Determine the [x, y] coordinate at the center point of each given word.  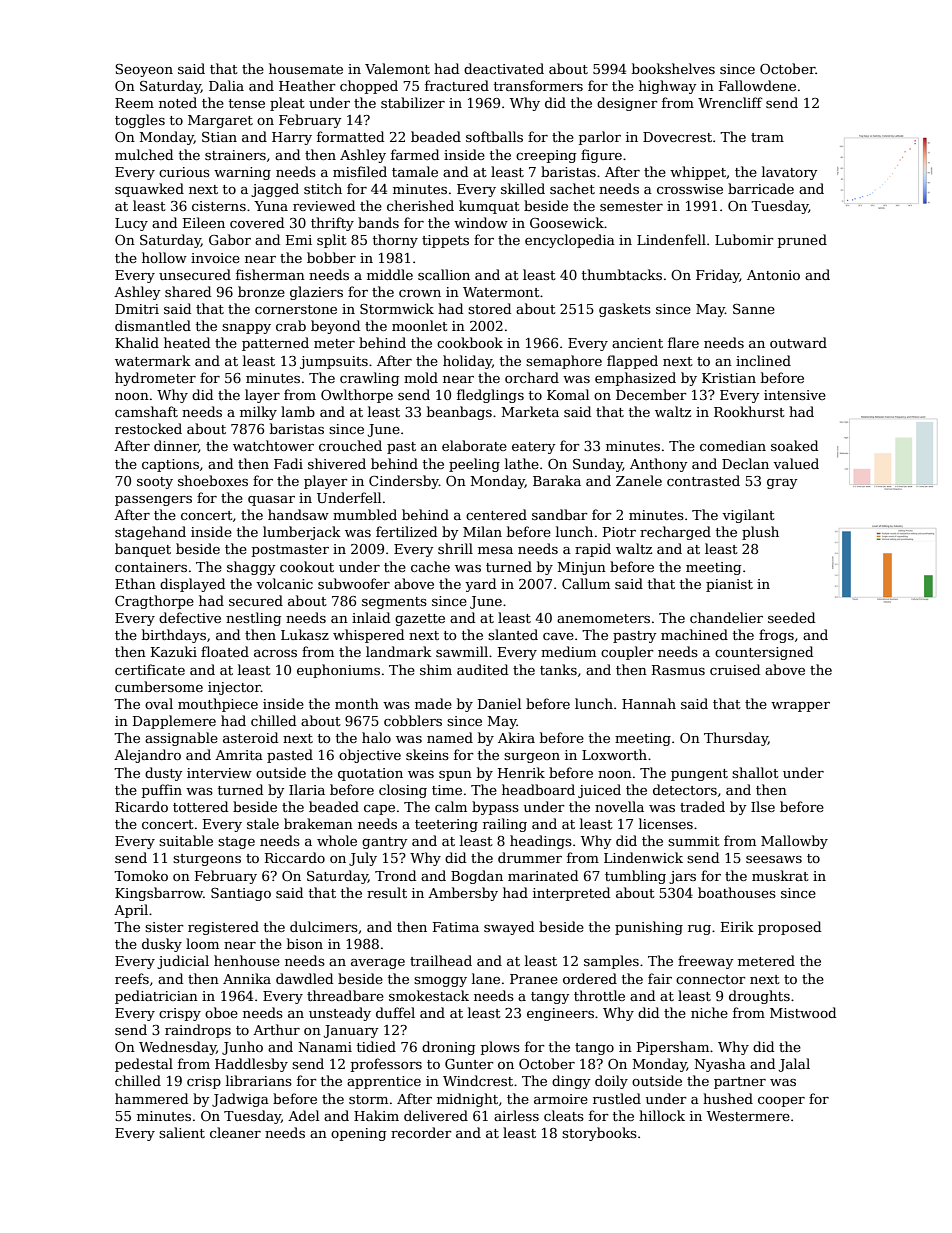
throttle [599, 995]
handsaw [298, 514]
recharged [675, 533]
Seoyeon [144, 70]
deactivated [504, 68]
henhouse [247, 960]
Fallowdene [757, 85]
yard [480, 585]
